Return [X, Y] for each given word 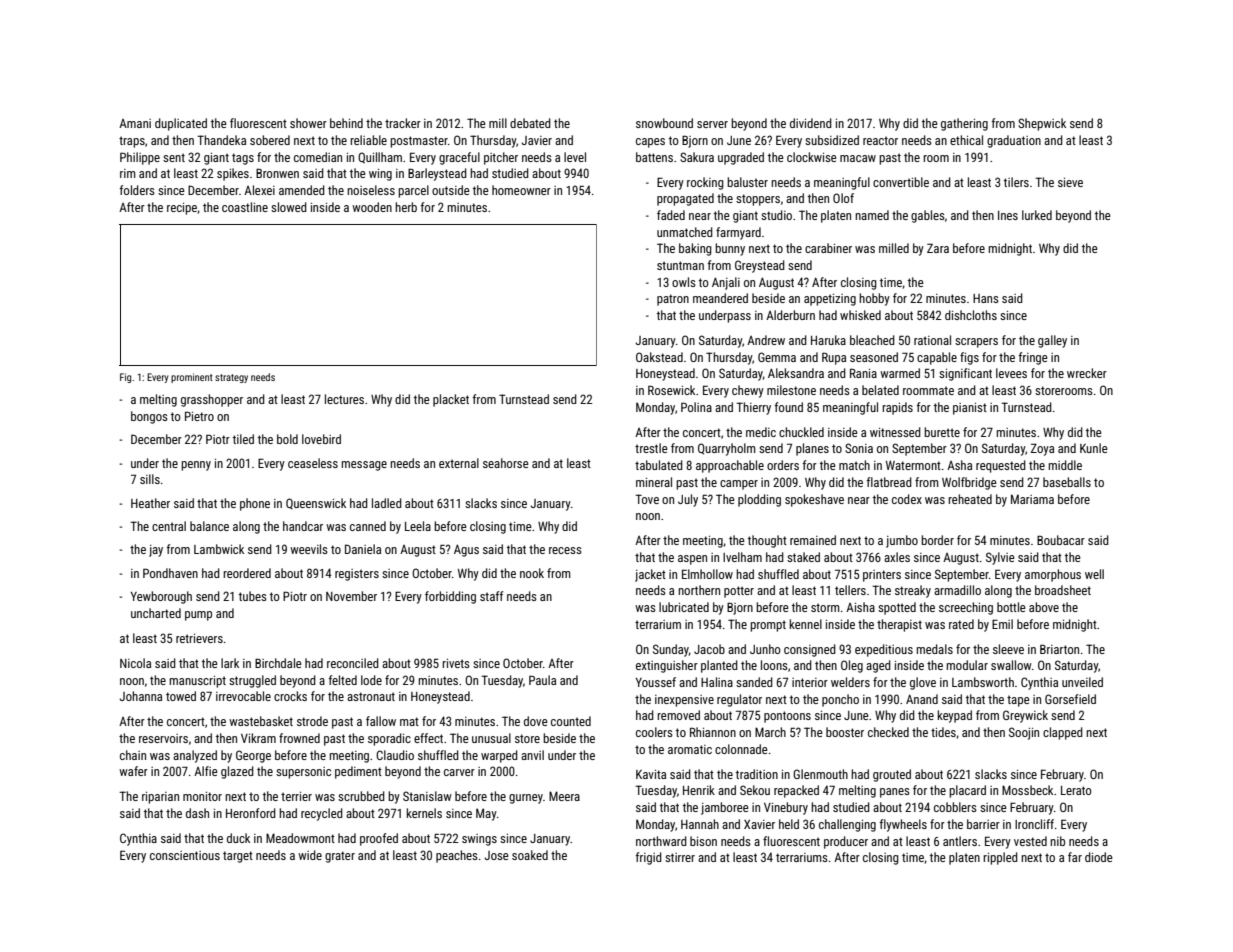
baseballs [1067, 482]
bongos [149, 417]
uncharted [156, 613]
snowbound [664, 123]
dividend [811, 123]
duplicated [181, 124]
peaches [457, 856]
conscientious [185, 855]
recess [565, 550]
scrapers [976, 343]
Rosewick [671, 390]
